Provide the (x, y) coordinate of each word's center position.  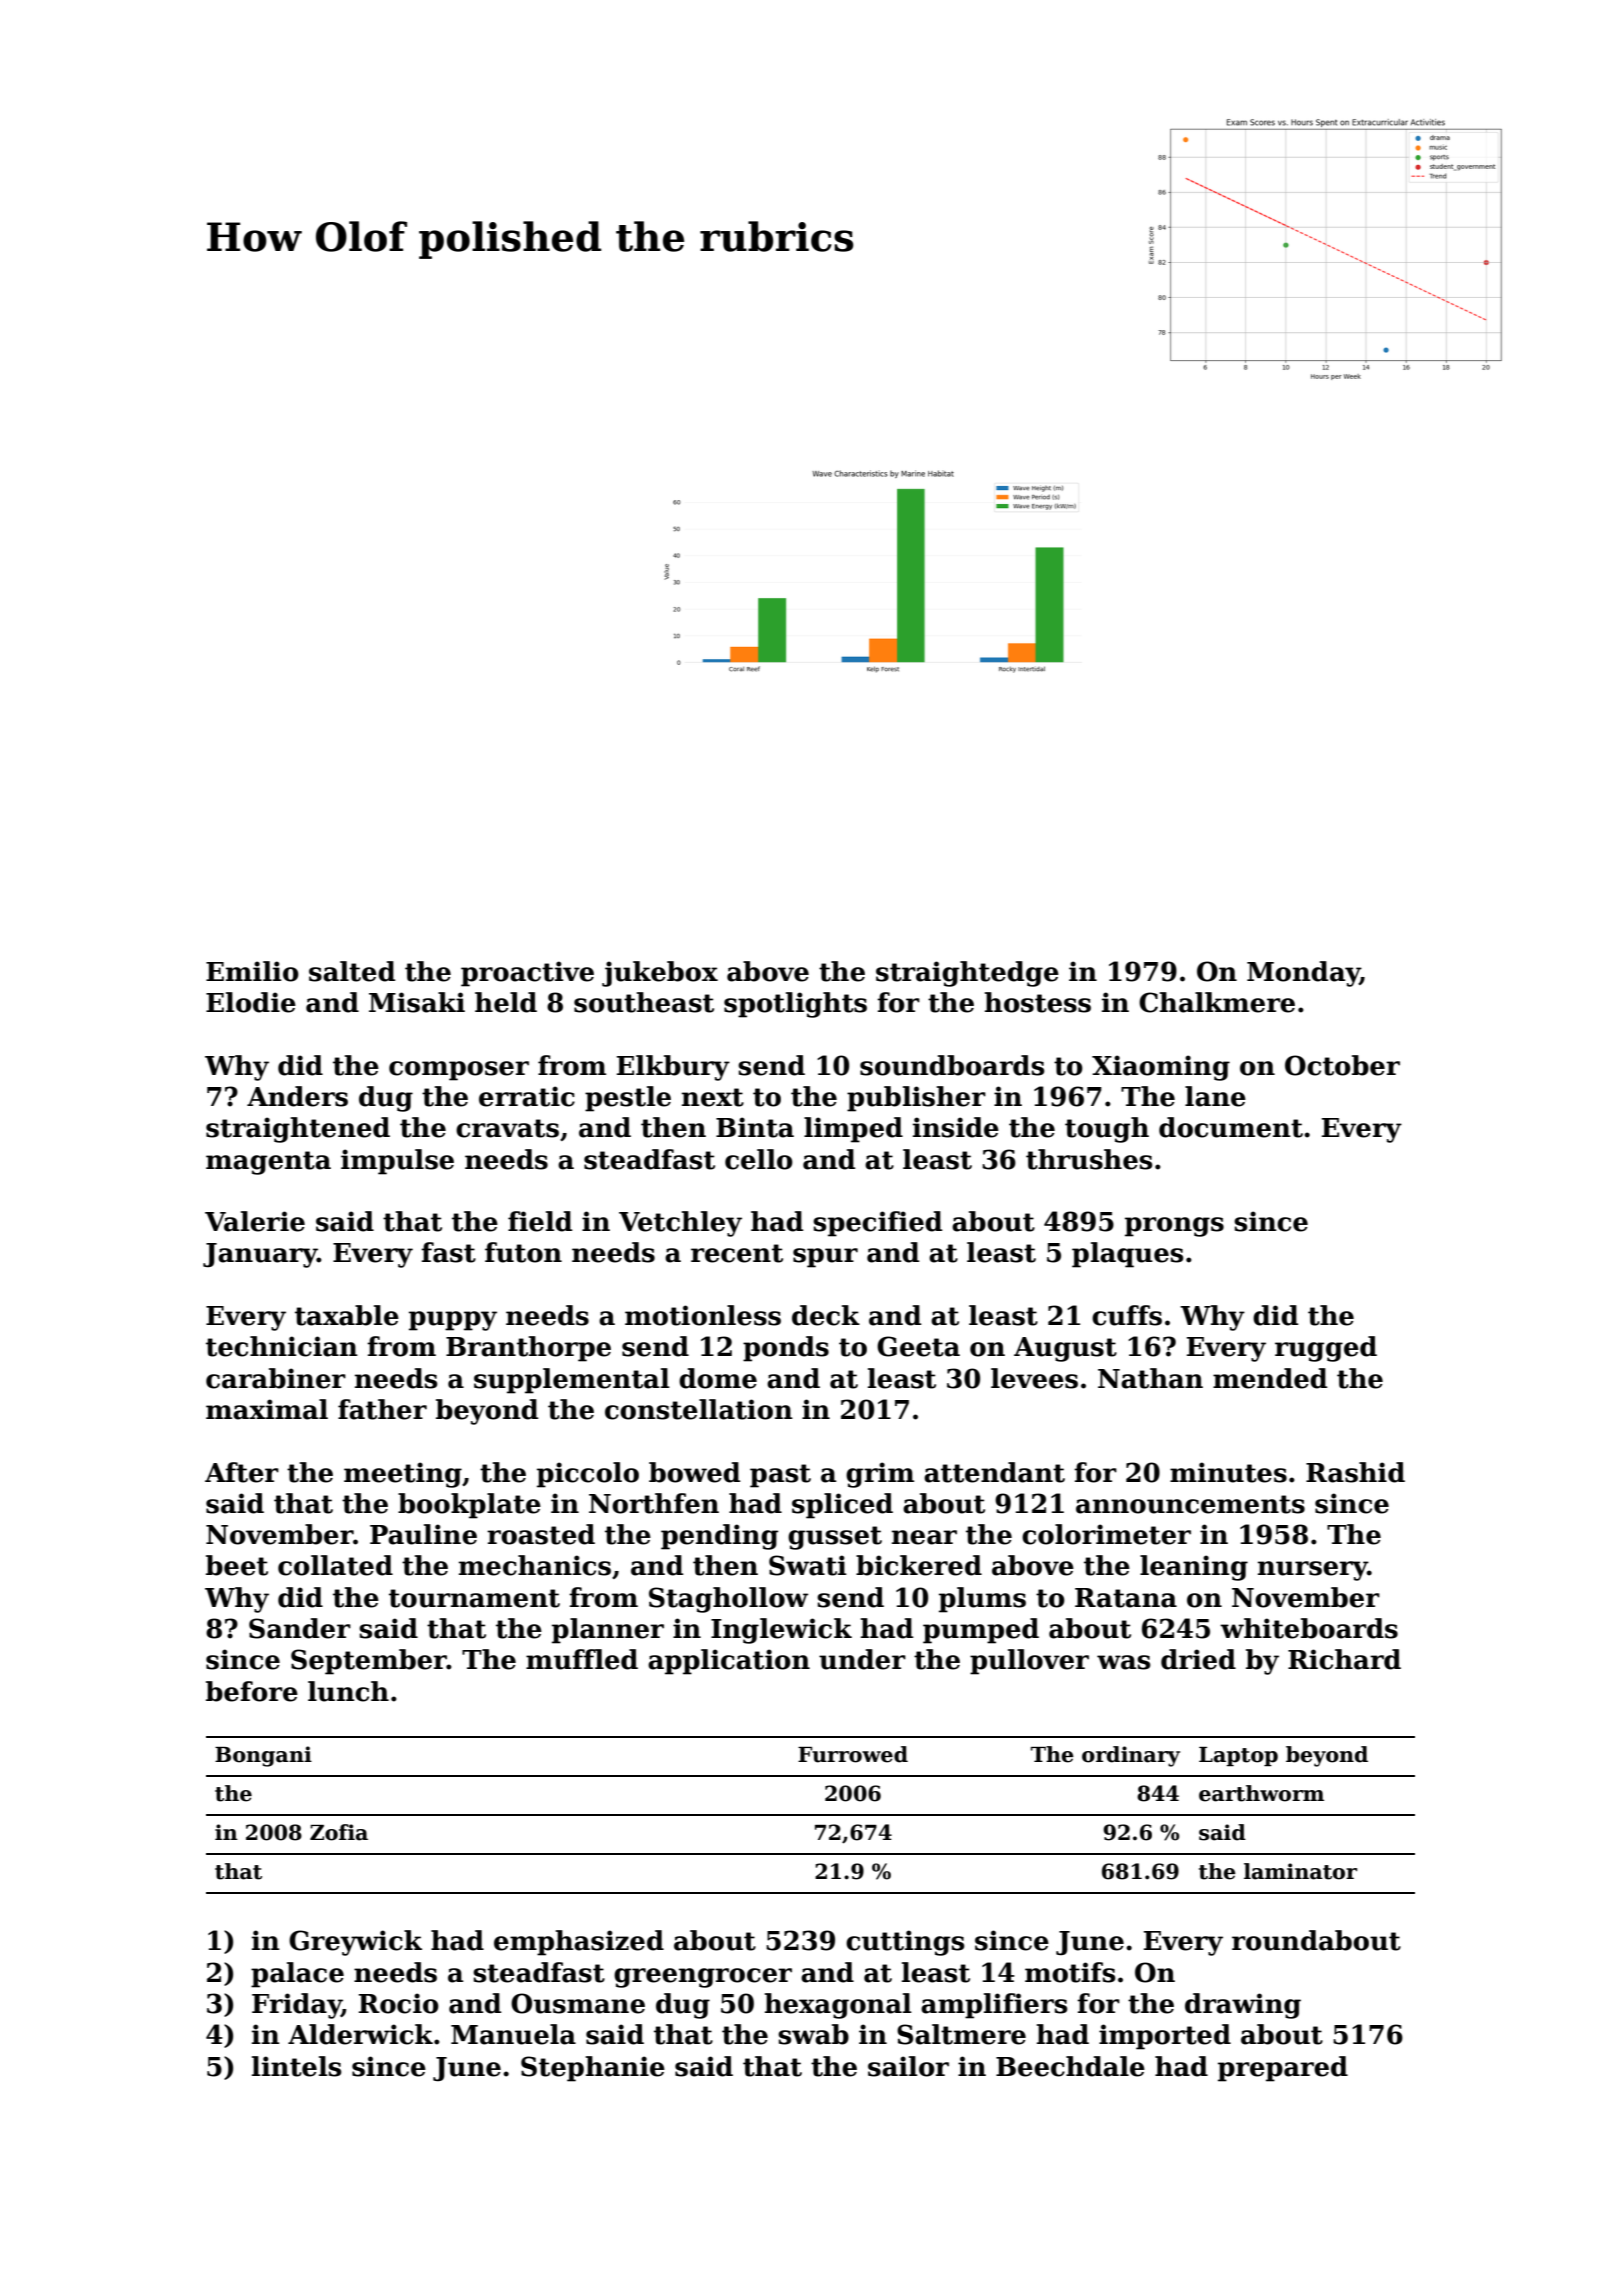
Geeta (918, 1346)
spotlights (795, 1005)
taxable (347, 1315)
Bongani (263, 1756)
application (729, 1662)
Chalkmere (1217, 1002)
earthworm (1261, 1793)
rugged (1326, 1349)
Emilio (252, 971)
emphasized (579, 1943)
